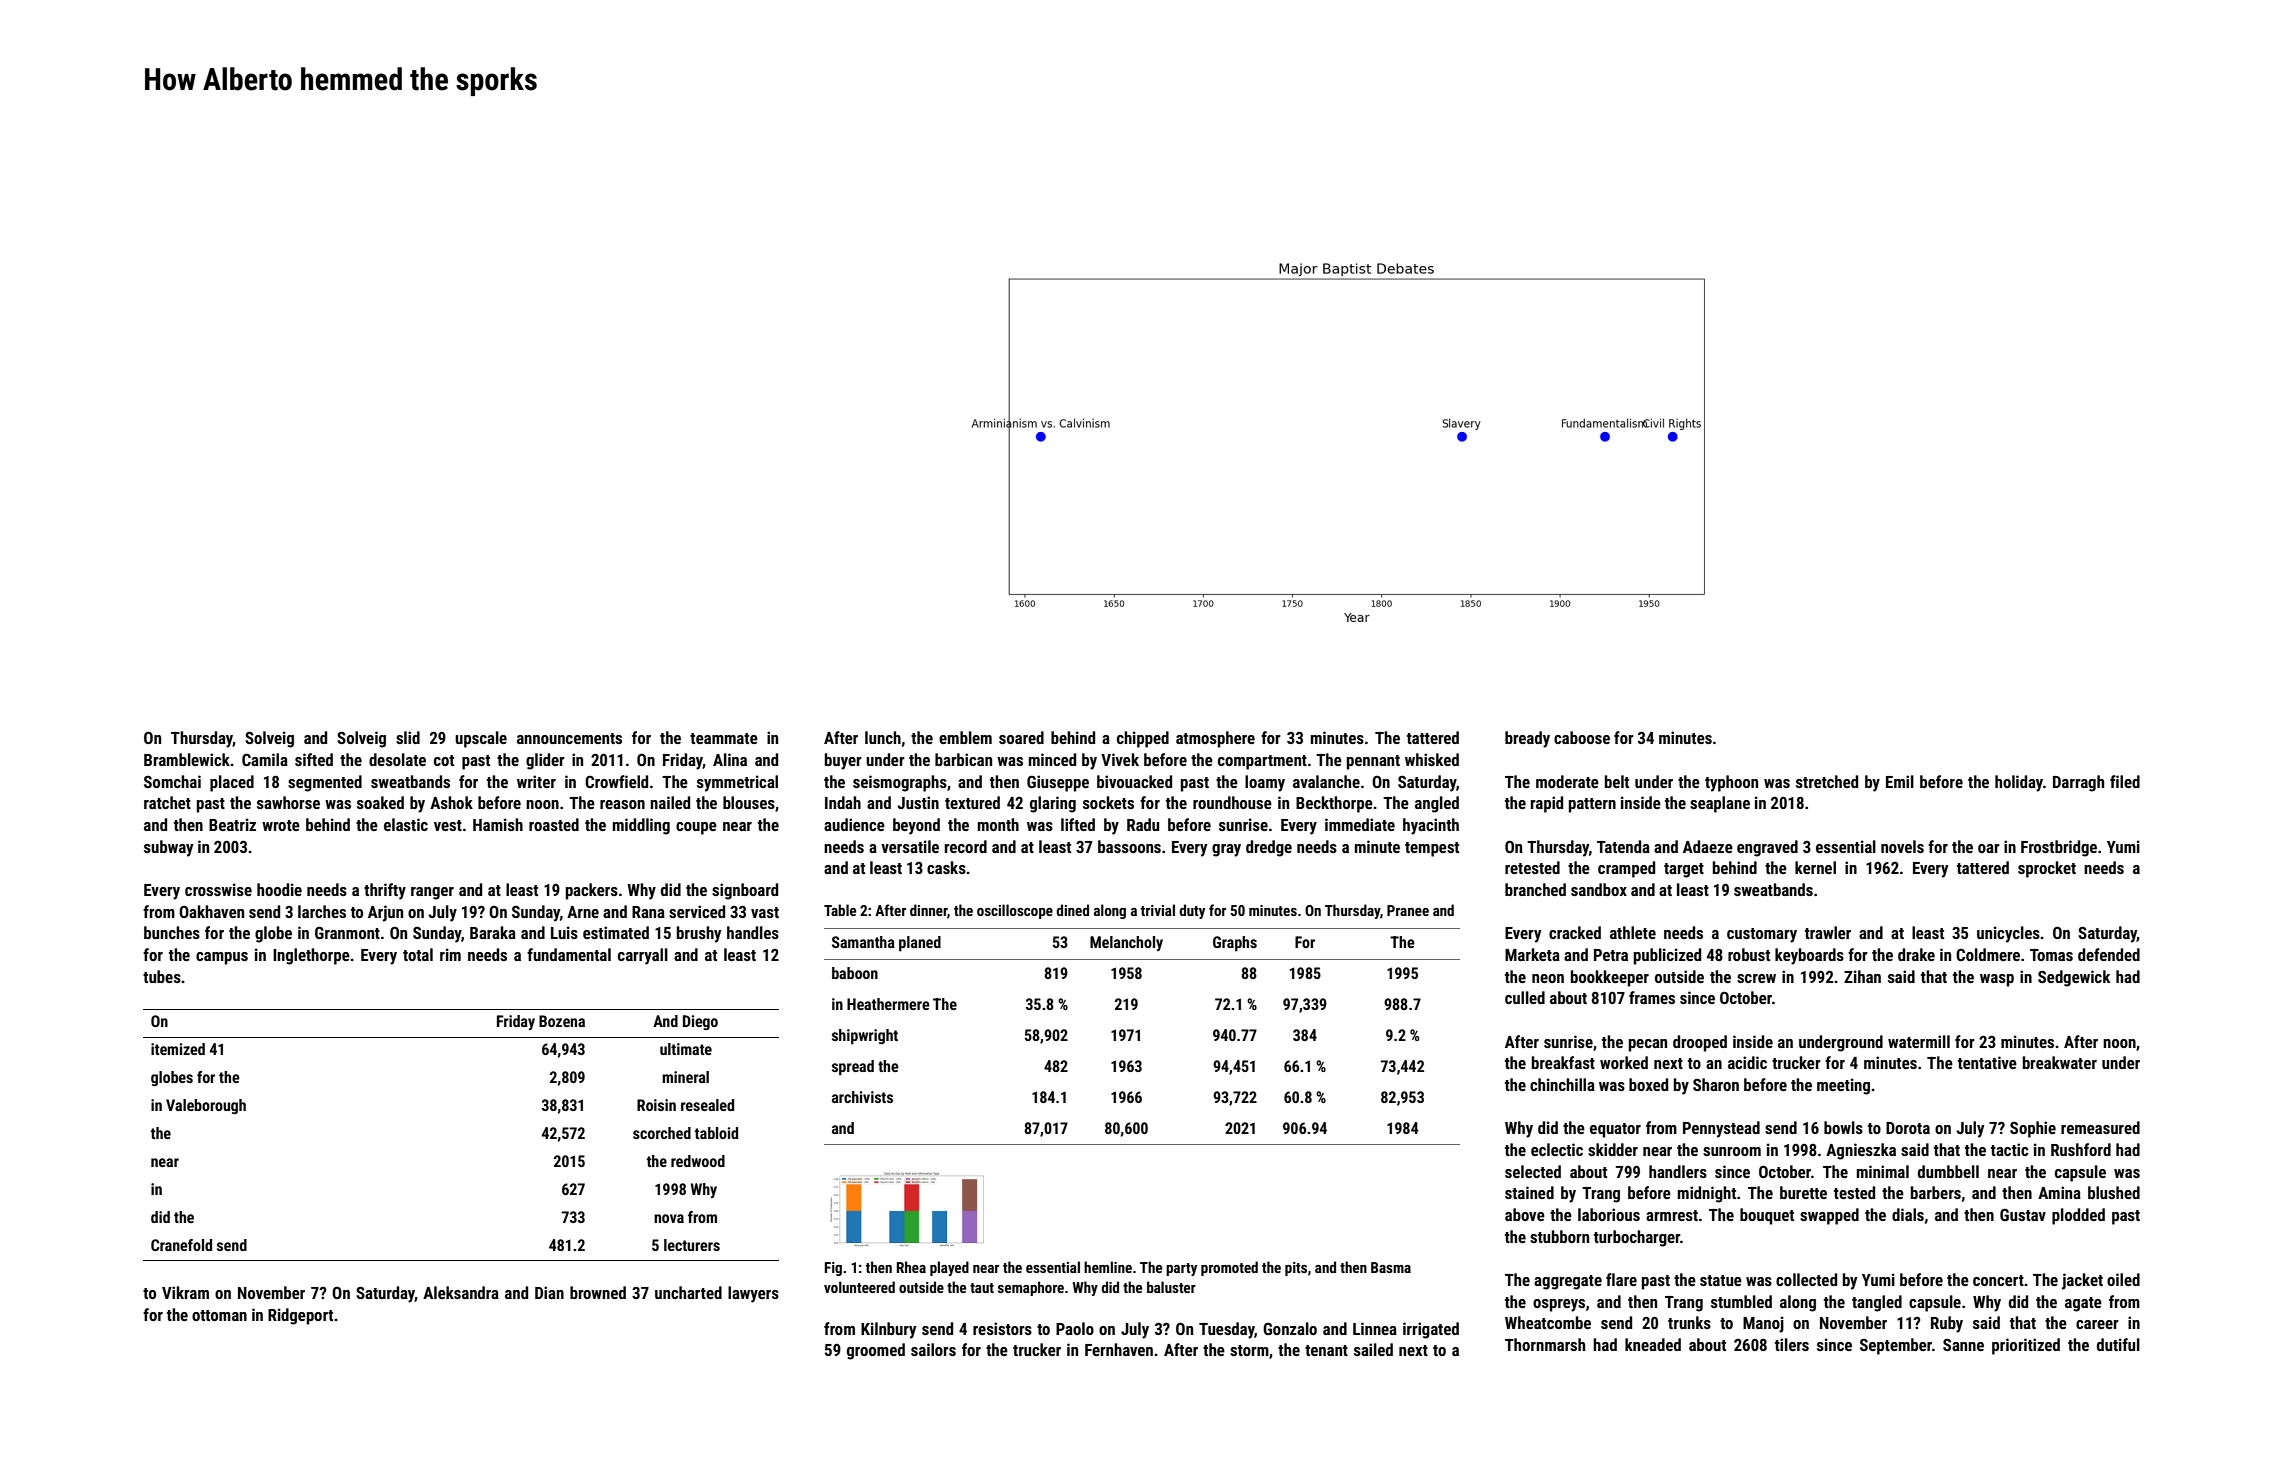  What do you see at coordinates (656, 1105) in the image?
I see `Roisin` at bounding box center [656, 1105].
